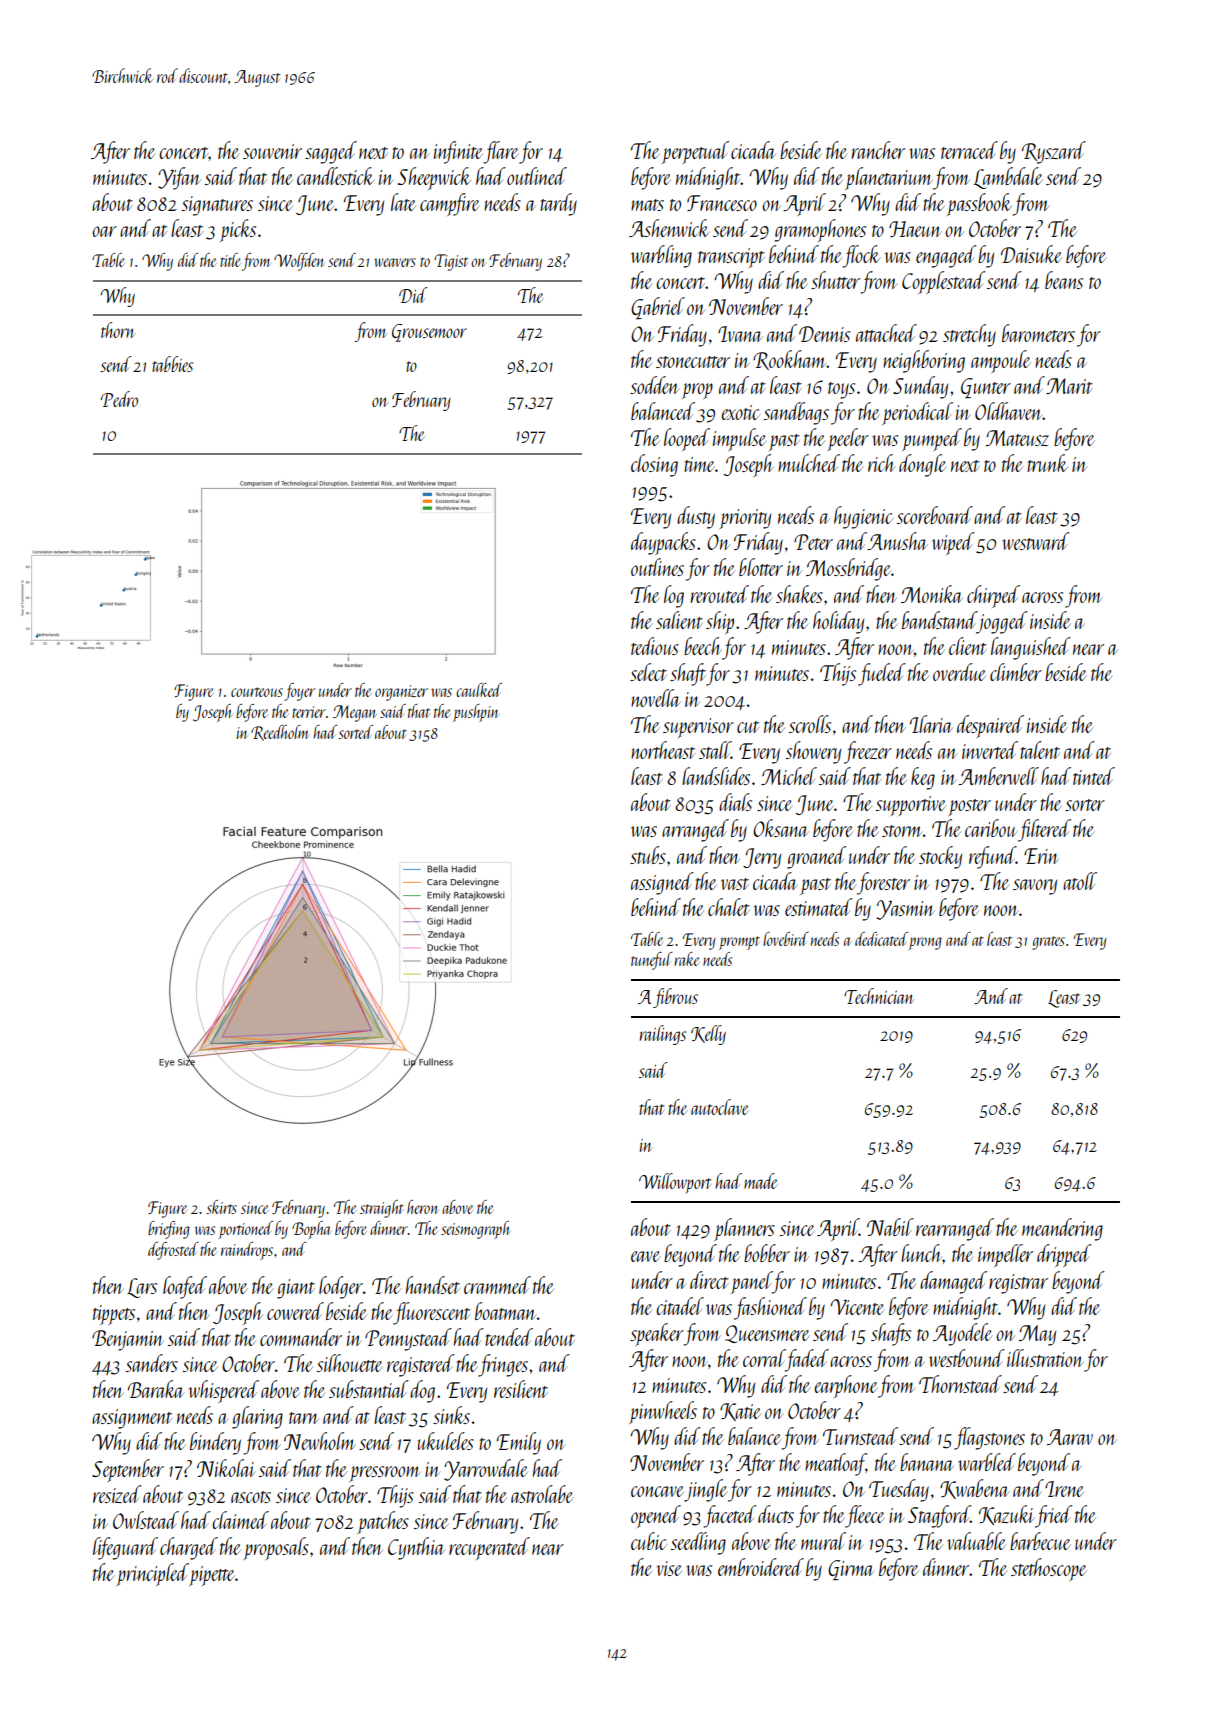 The height and width of the document is (1715, 1213). Describe the element at coordinates (272, 151) in the document. I see `souvenir` at that location.
